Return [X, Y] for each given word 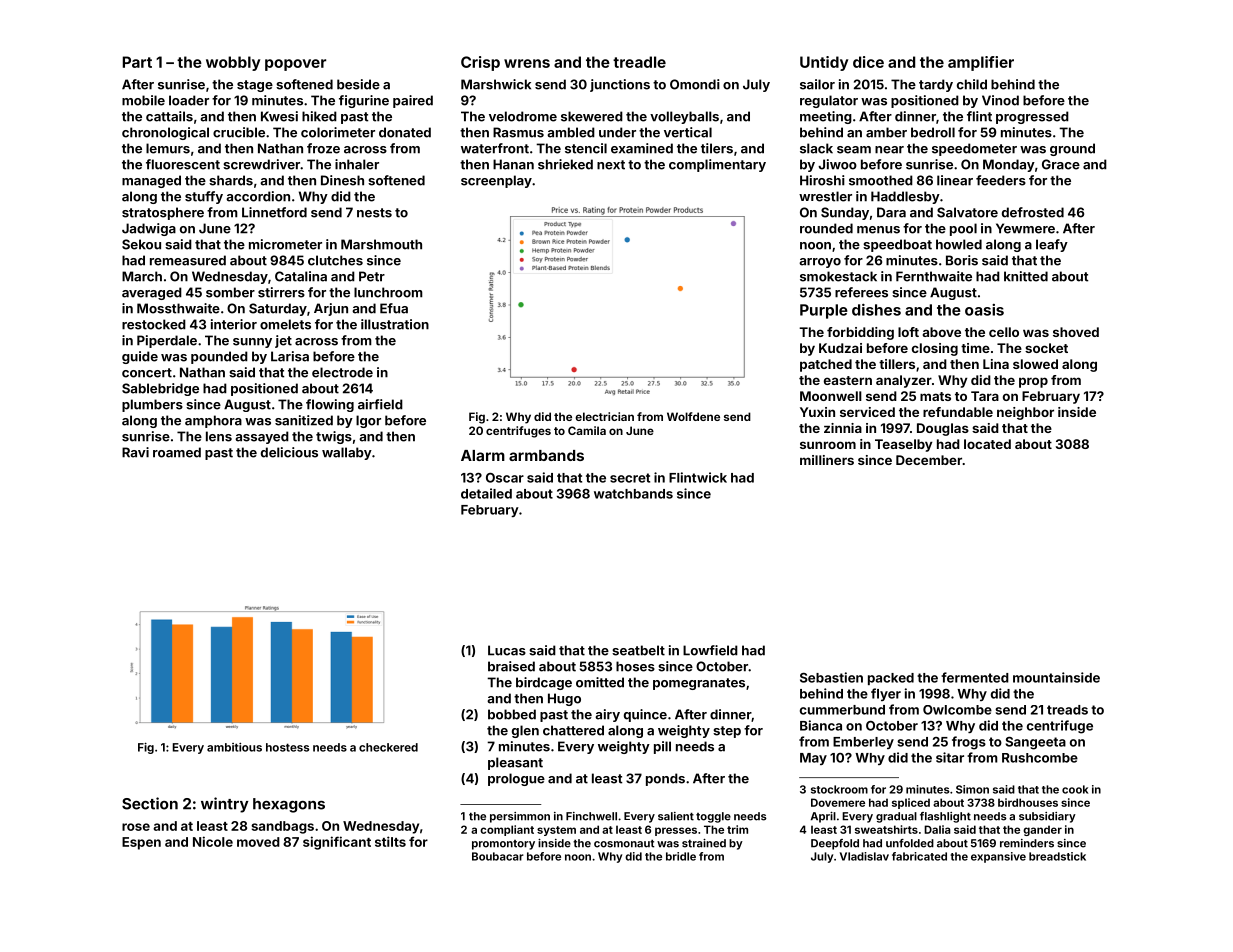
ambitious [234, 747]
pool [963, 229]
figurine [364, 101]
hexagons [289, 805]
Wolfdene [693, 416]
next [611, 165]
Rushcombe [1040, 758]
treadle [639, 62]
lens [219, 436]
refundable [958, 412]
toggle [713, 817]
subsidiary [1047, 817]
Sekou [141, 244]
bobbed [512, 714]
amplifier [981, 63]
